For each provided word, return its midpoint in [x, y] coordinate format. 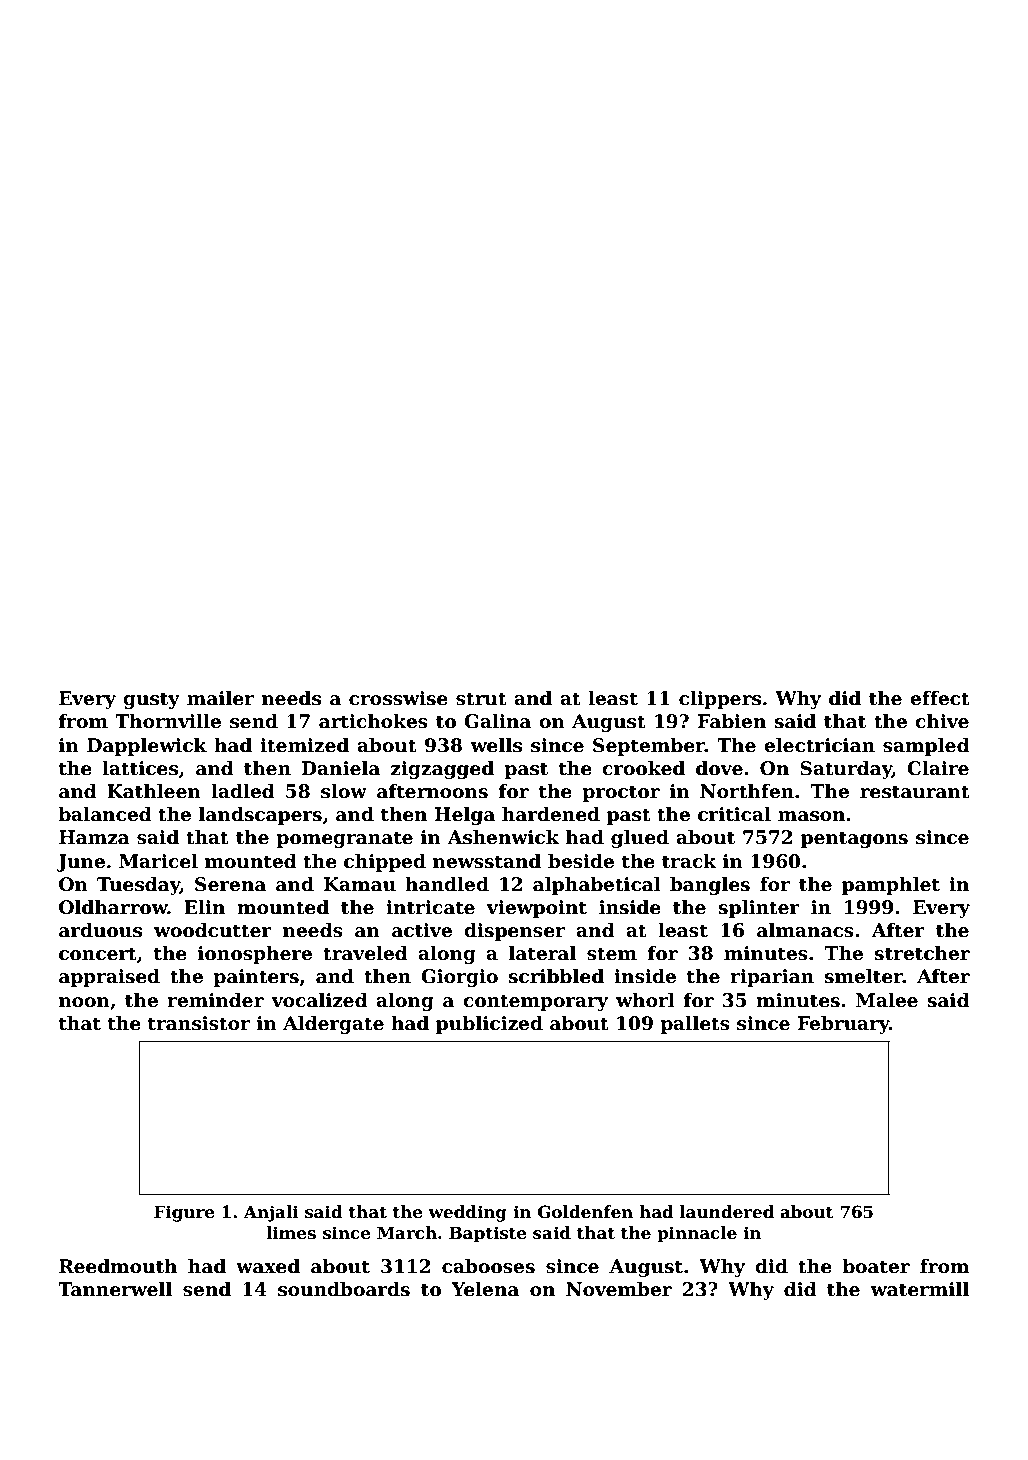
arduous [100, 930]
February [844, 1025]
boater [876, 1266]
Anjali [271, 1213]
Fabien [732, 721]
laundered [727, 1212]
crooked [643, 768]
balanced [105, 814]
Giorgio [459, 978]
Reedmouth [118, 1266]
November [619, 1289]
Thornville [168, 721]
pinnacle [697, 1234]
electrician [819, 745]
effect [940, 698]
